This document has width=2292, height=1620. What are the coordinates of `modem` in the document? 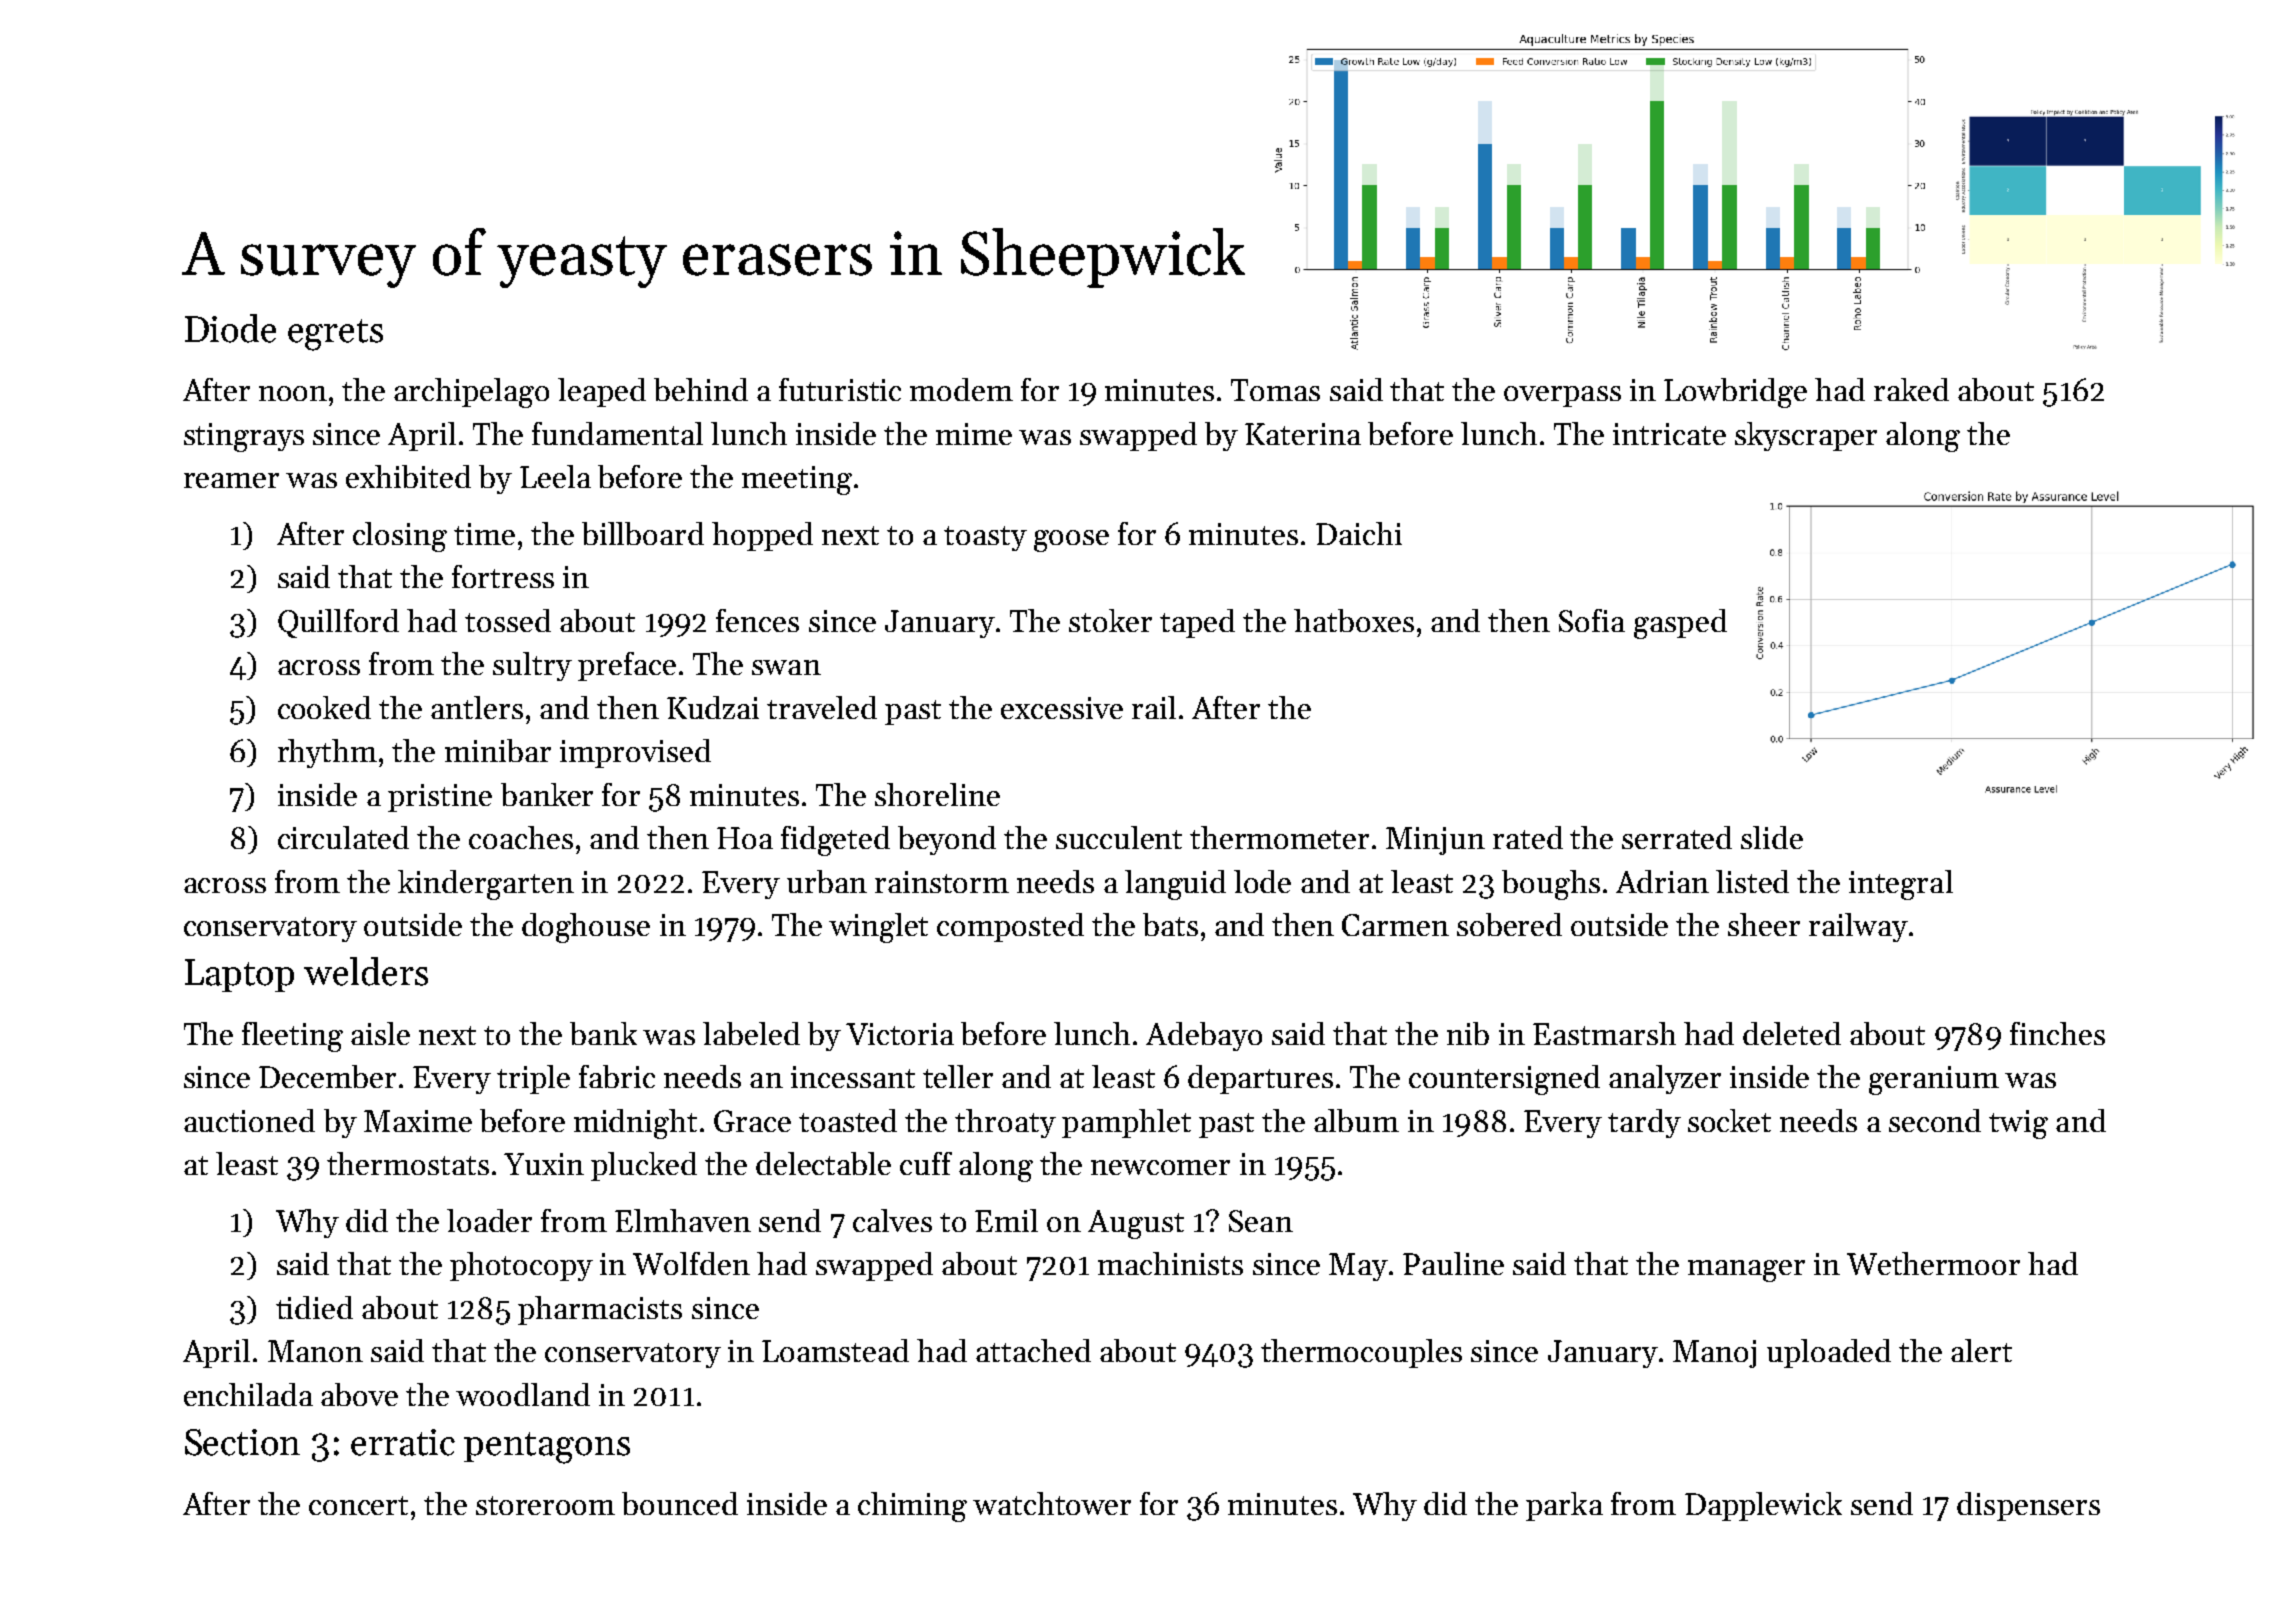 It's located at (961, 389).
